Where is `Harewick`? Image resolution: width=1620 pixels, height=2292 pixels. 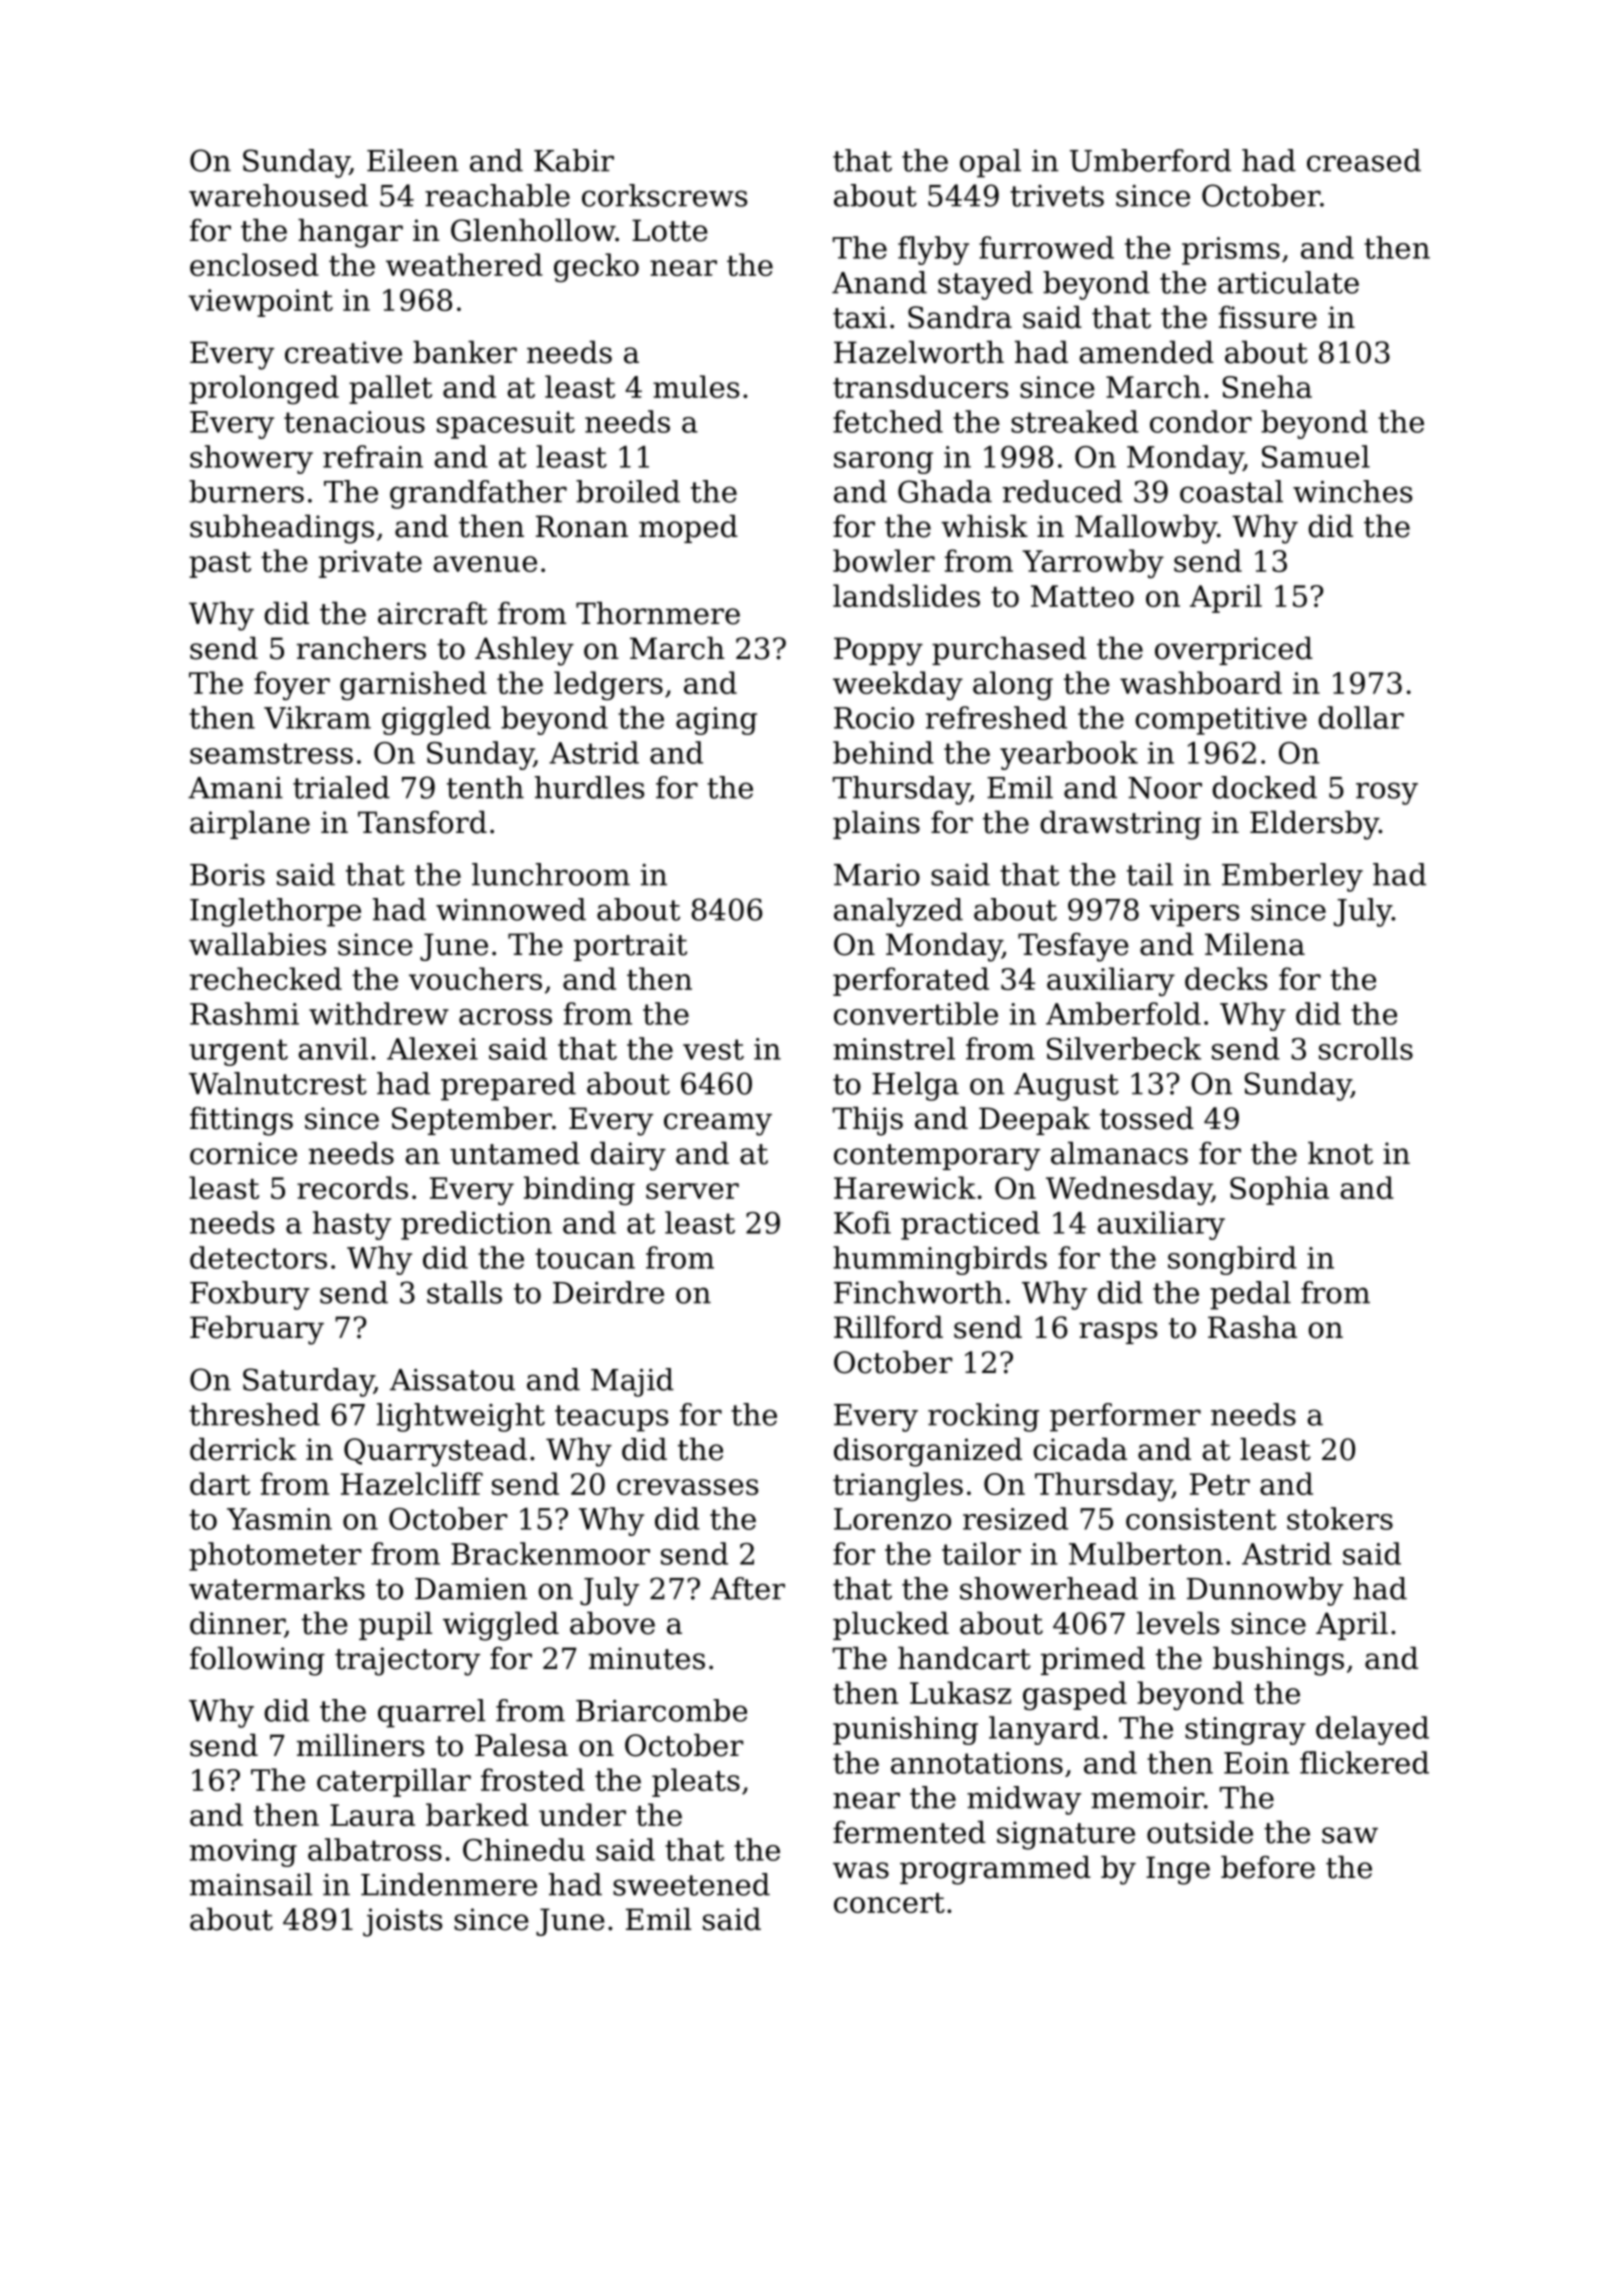
Harewick is located at coordinates (905, 1187).
